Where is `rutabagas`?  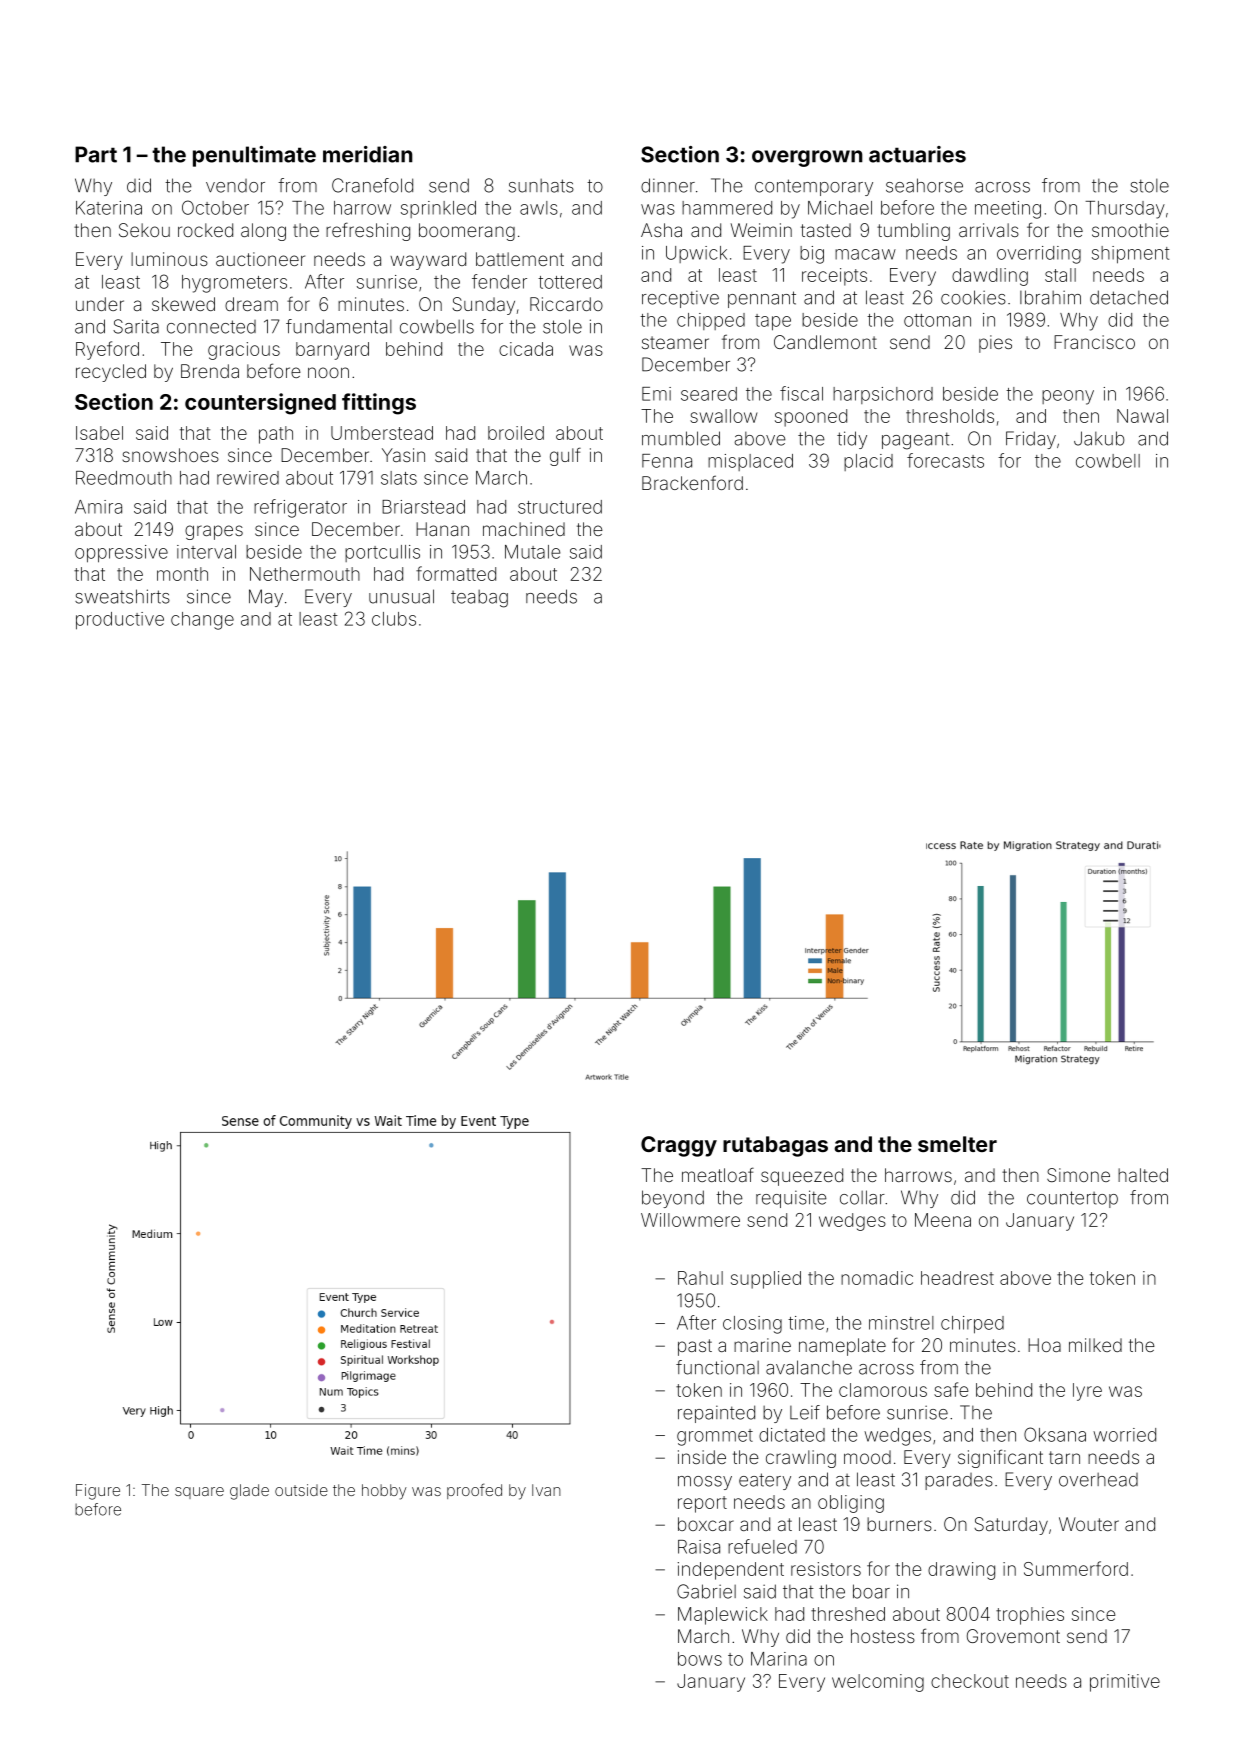
rutabagas is located at coordinates (775, 1146).
